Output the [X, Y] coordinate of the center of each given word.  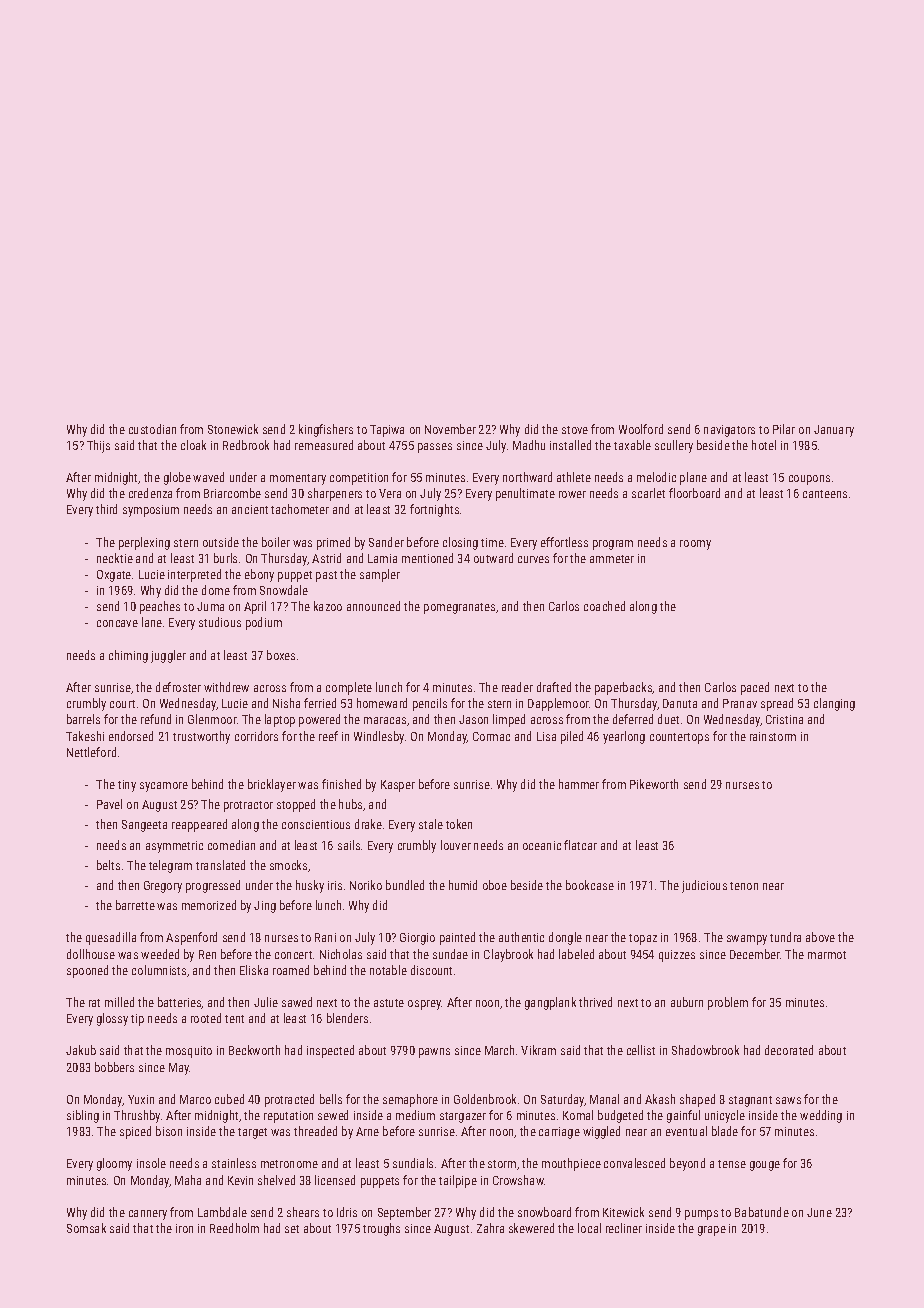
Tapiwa [387, 431]
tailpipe [458, 1181]
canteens [825, 494]
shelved [276, 1180]
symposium [151, 511]
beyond [687, 1164]
